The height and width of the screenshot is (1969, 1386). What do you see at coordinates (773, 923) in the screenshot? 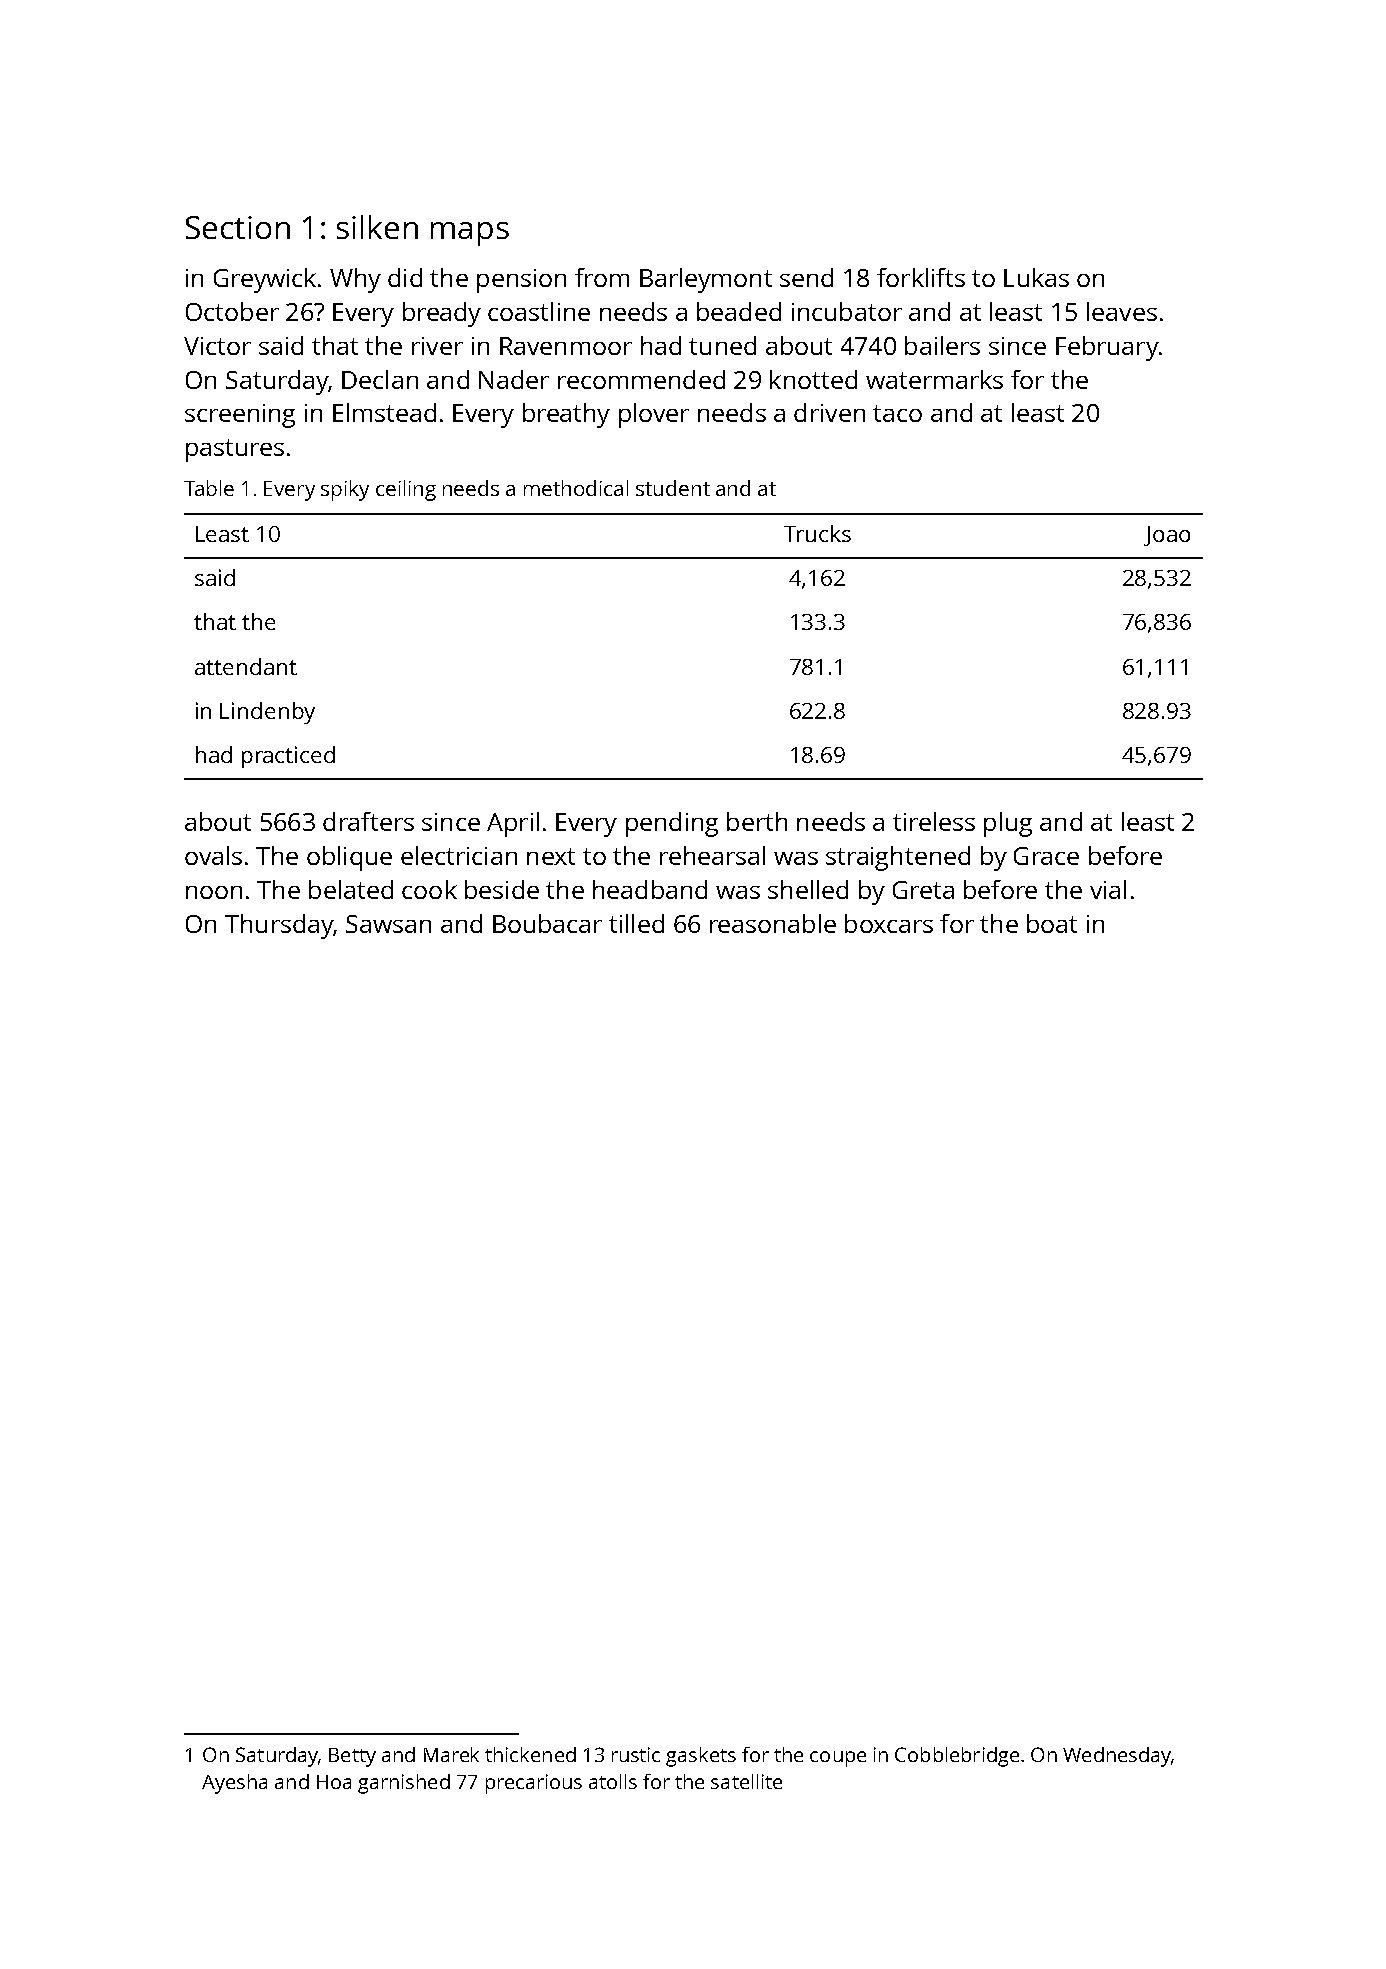
I see `reasonable` at bounding box center [773, 923].
